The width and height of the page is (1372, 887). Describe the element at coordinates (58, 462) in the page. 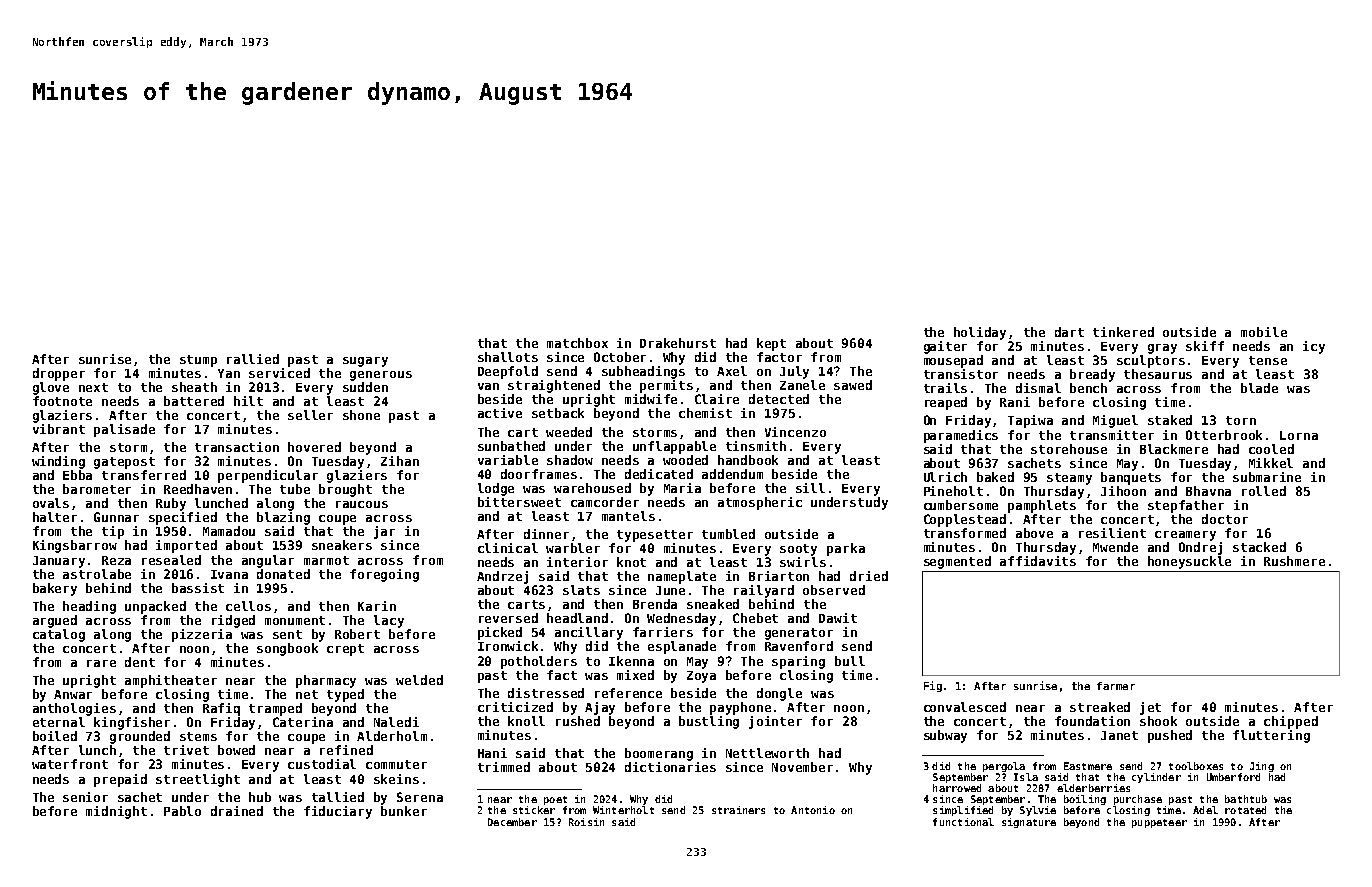

I see `winding` at that location.
